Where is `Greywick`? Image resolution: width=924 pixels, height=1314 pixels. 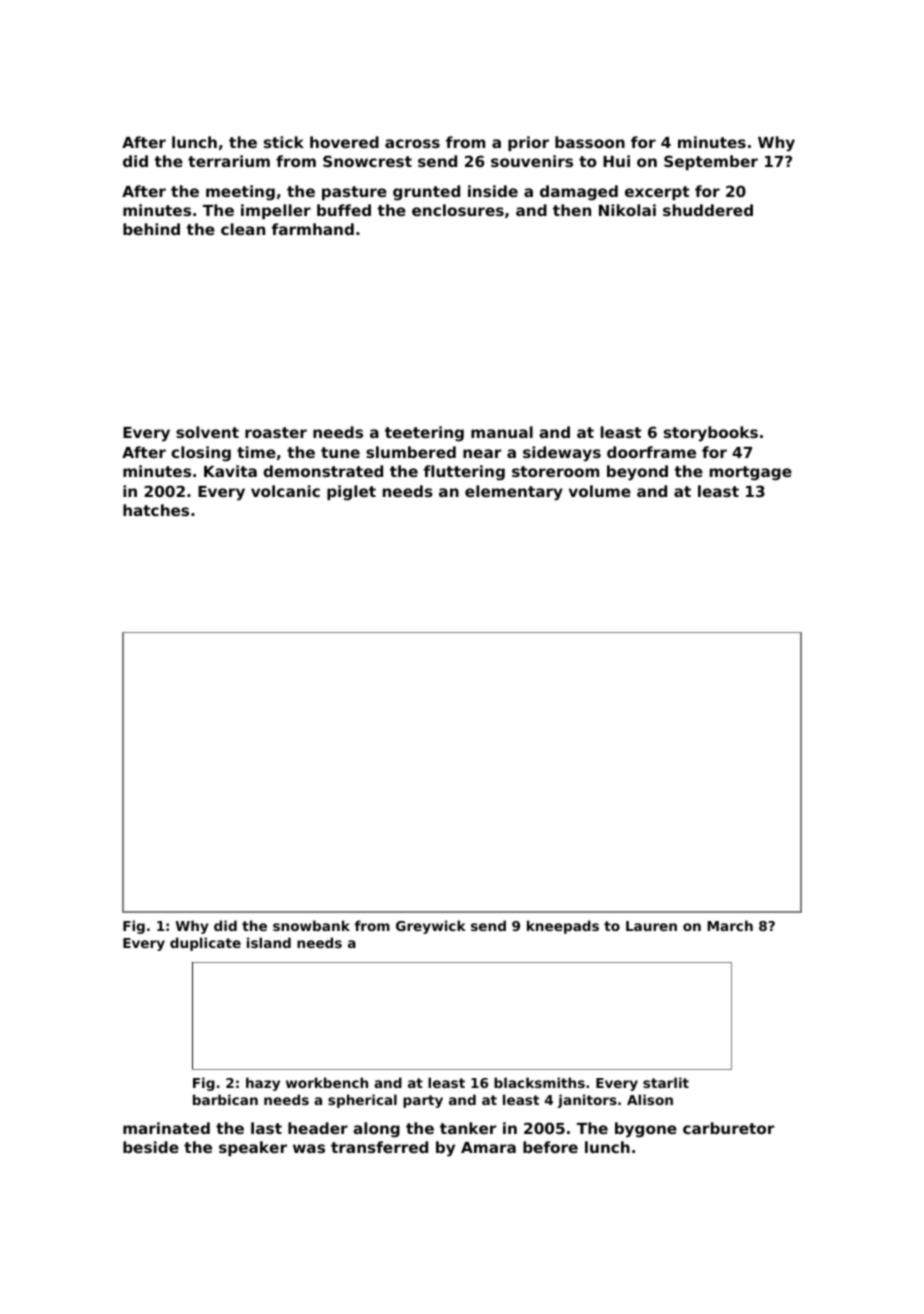
Greywick is located at coordinates (431, 927).
